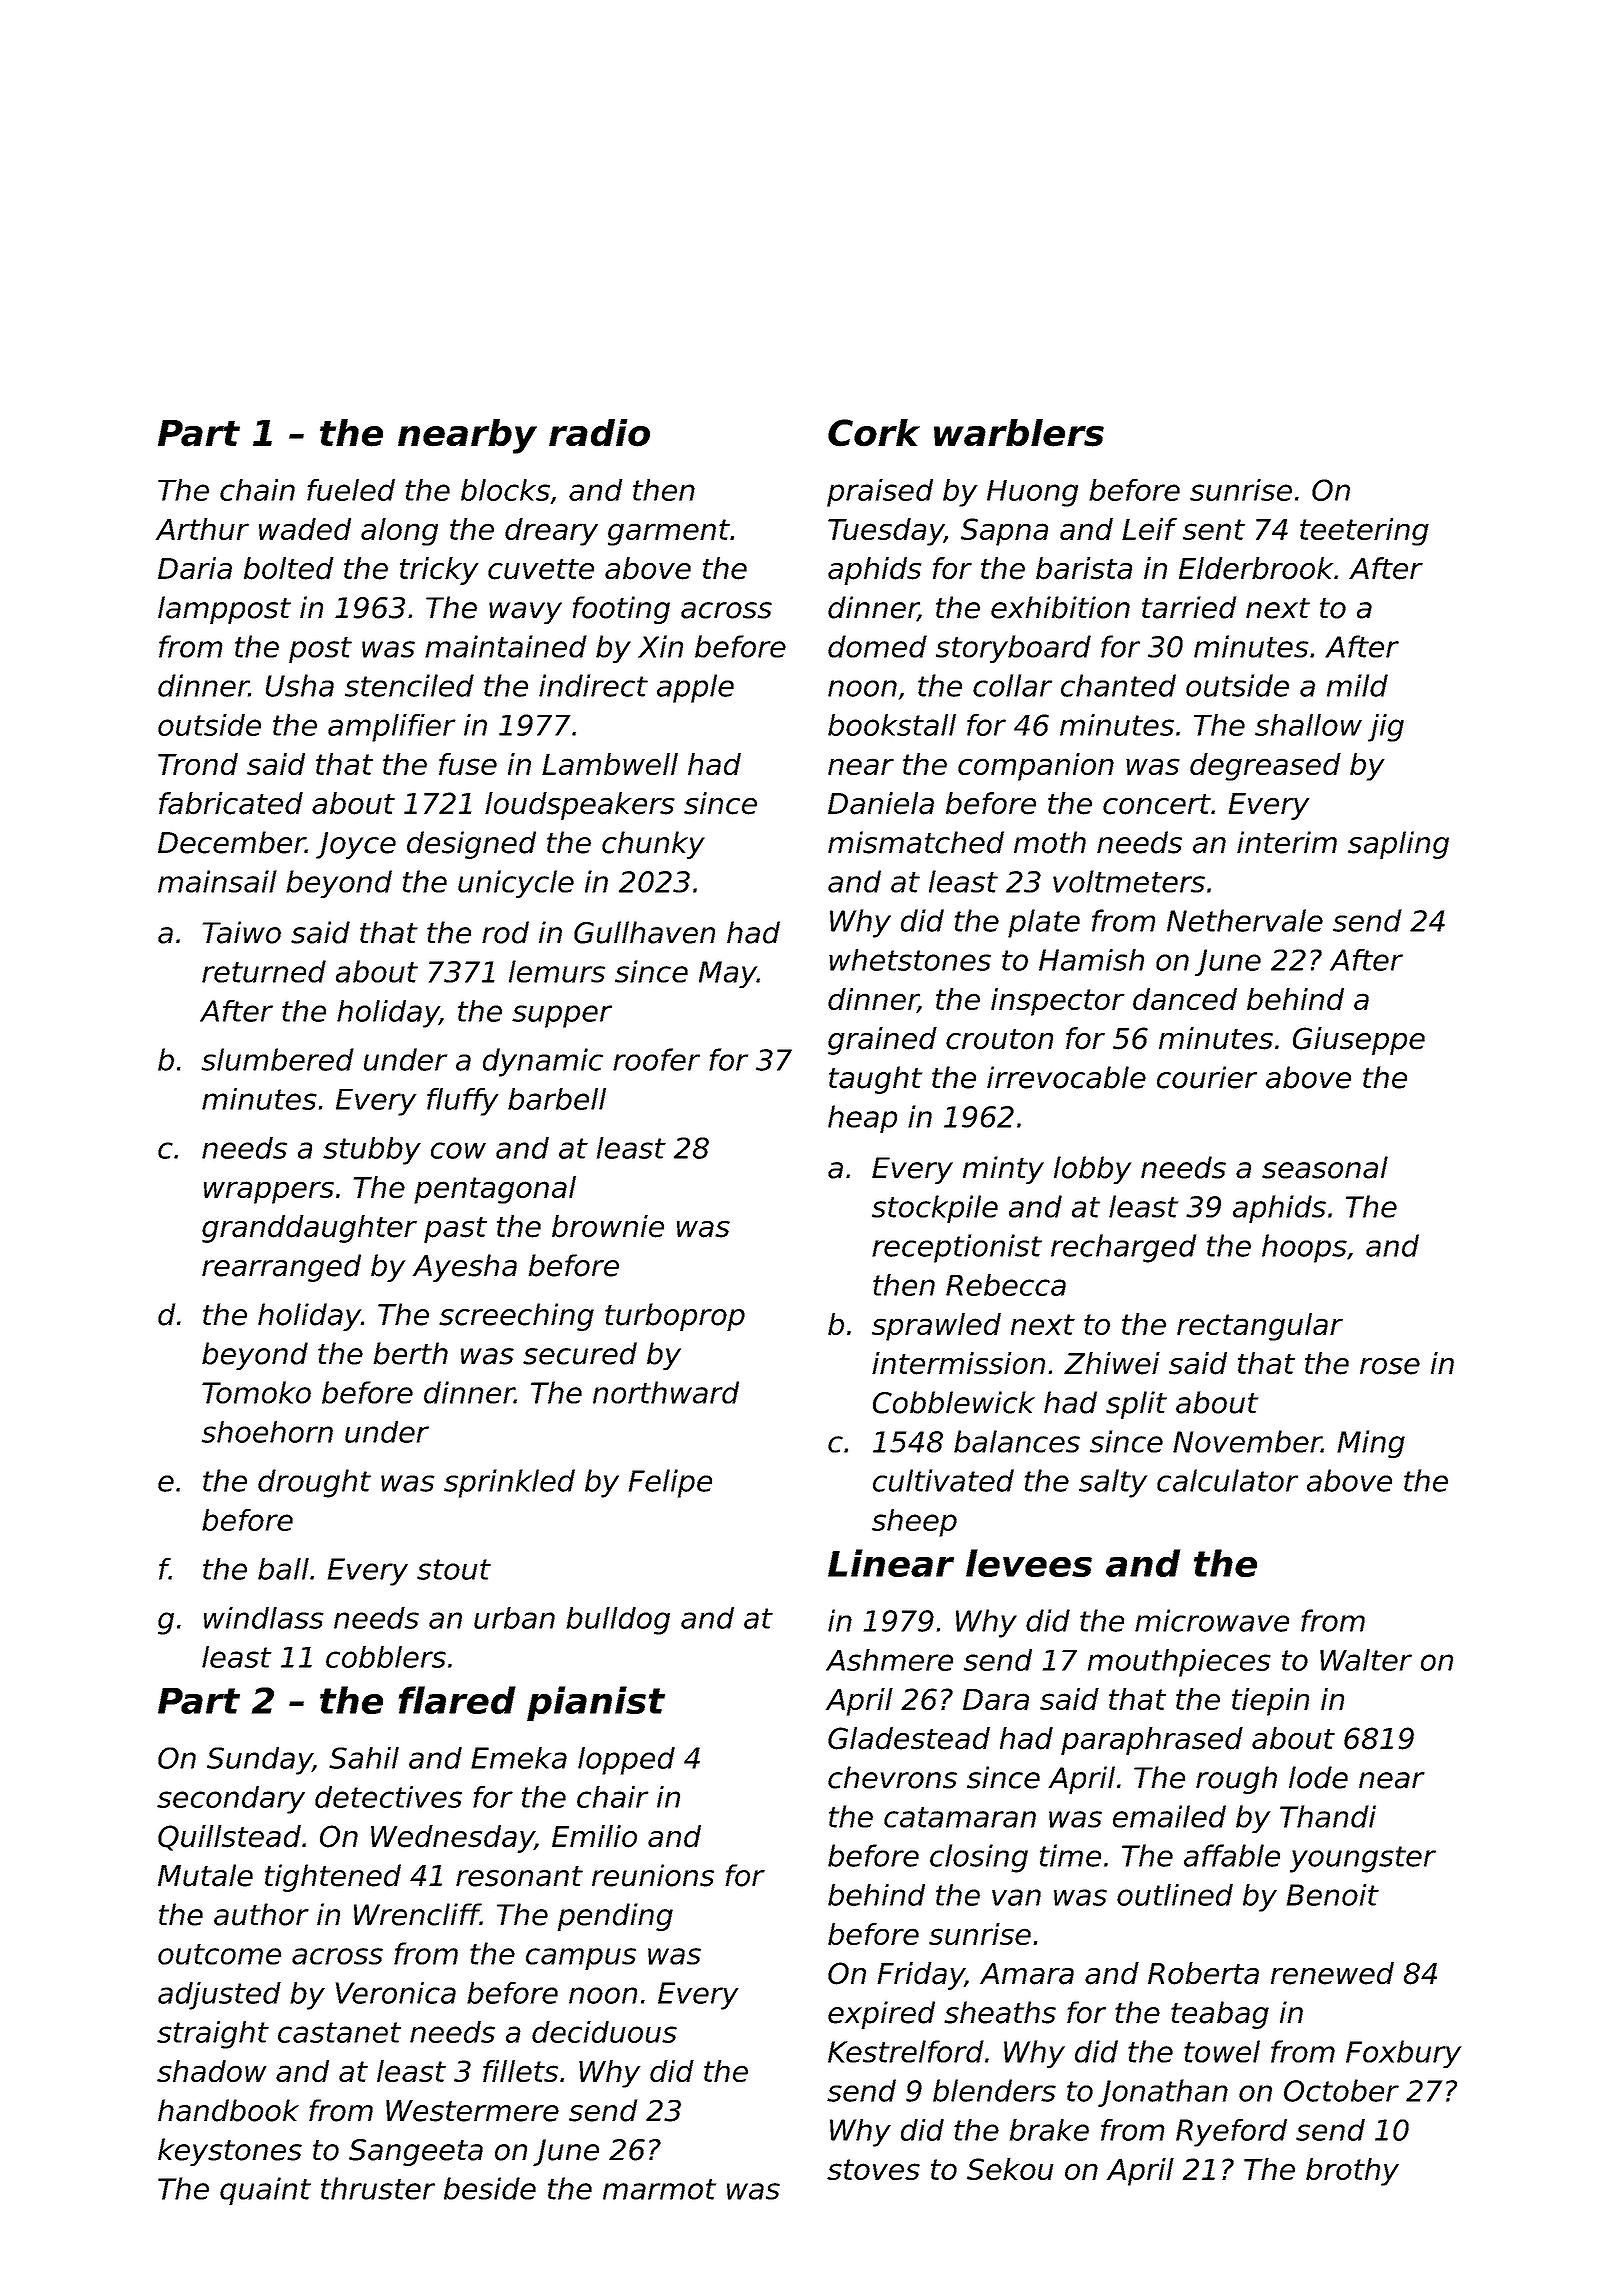  I want to click on chain, so click(257, 490).
